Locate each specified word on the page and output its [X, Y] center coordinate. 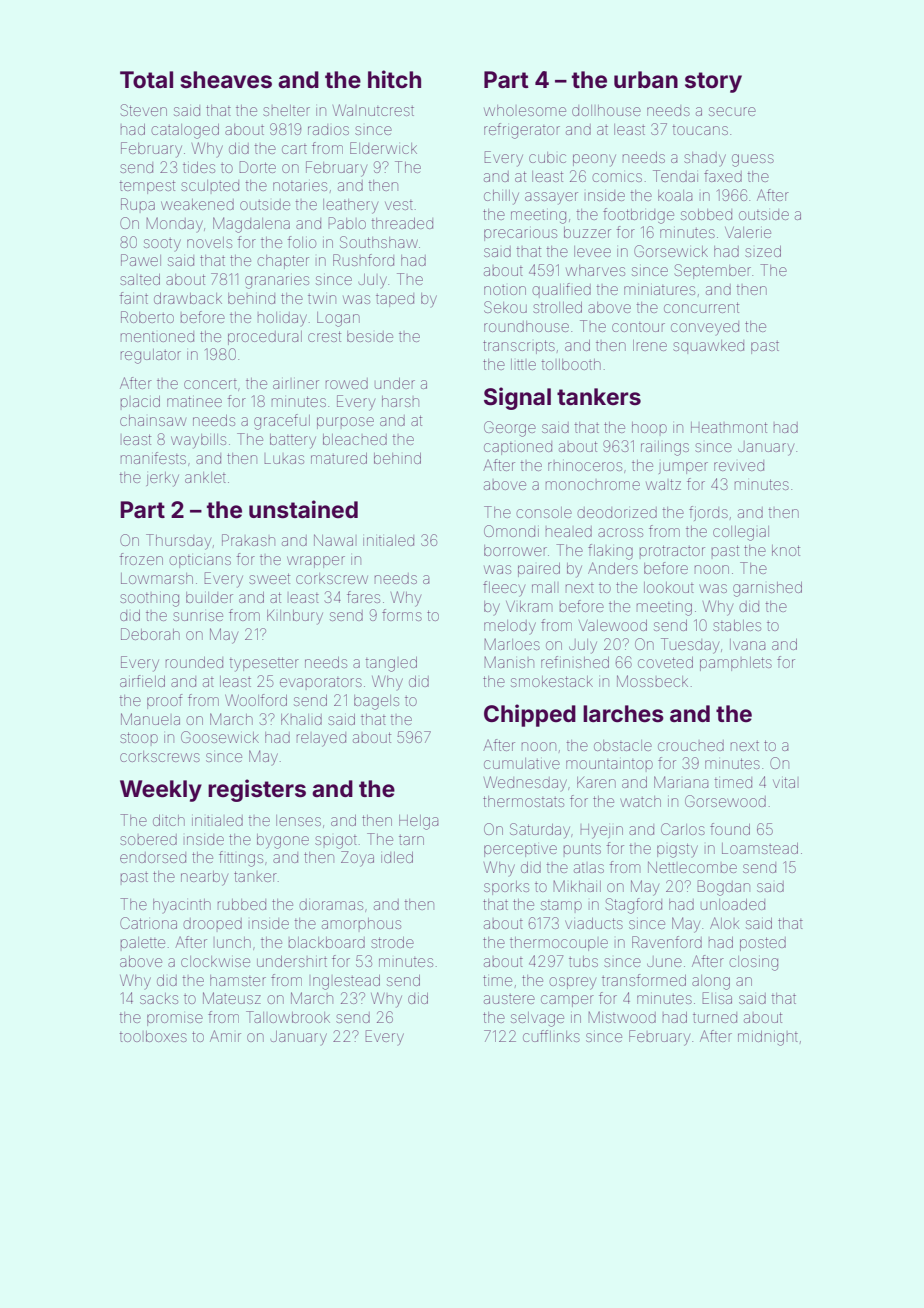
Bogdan [724, 888]
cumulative [522, 763]
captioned [518, 448]
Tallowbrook [288, 1017]
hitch [394, 79]
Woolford [256, 700]
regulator [151, 356]
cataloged [185, 131]
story [713, 82]
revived [739, 465]
